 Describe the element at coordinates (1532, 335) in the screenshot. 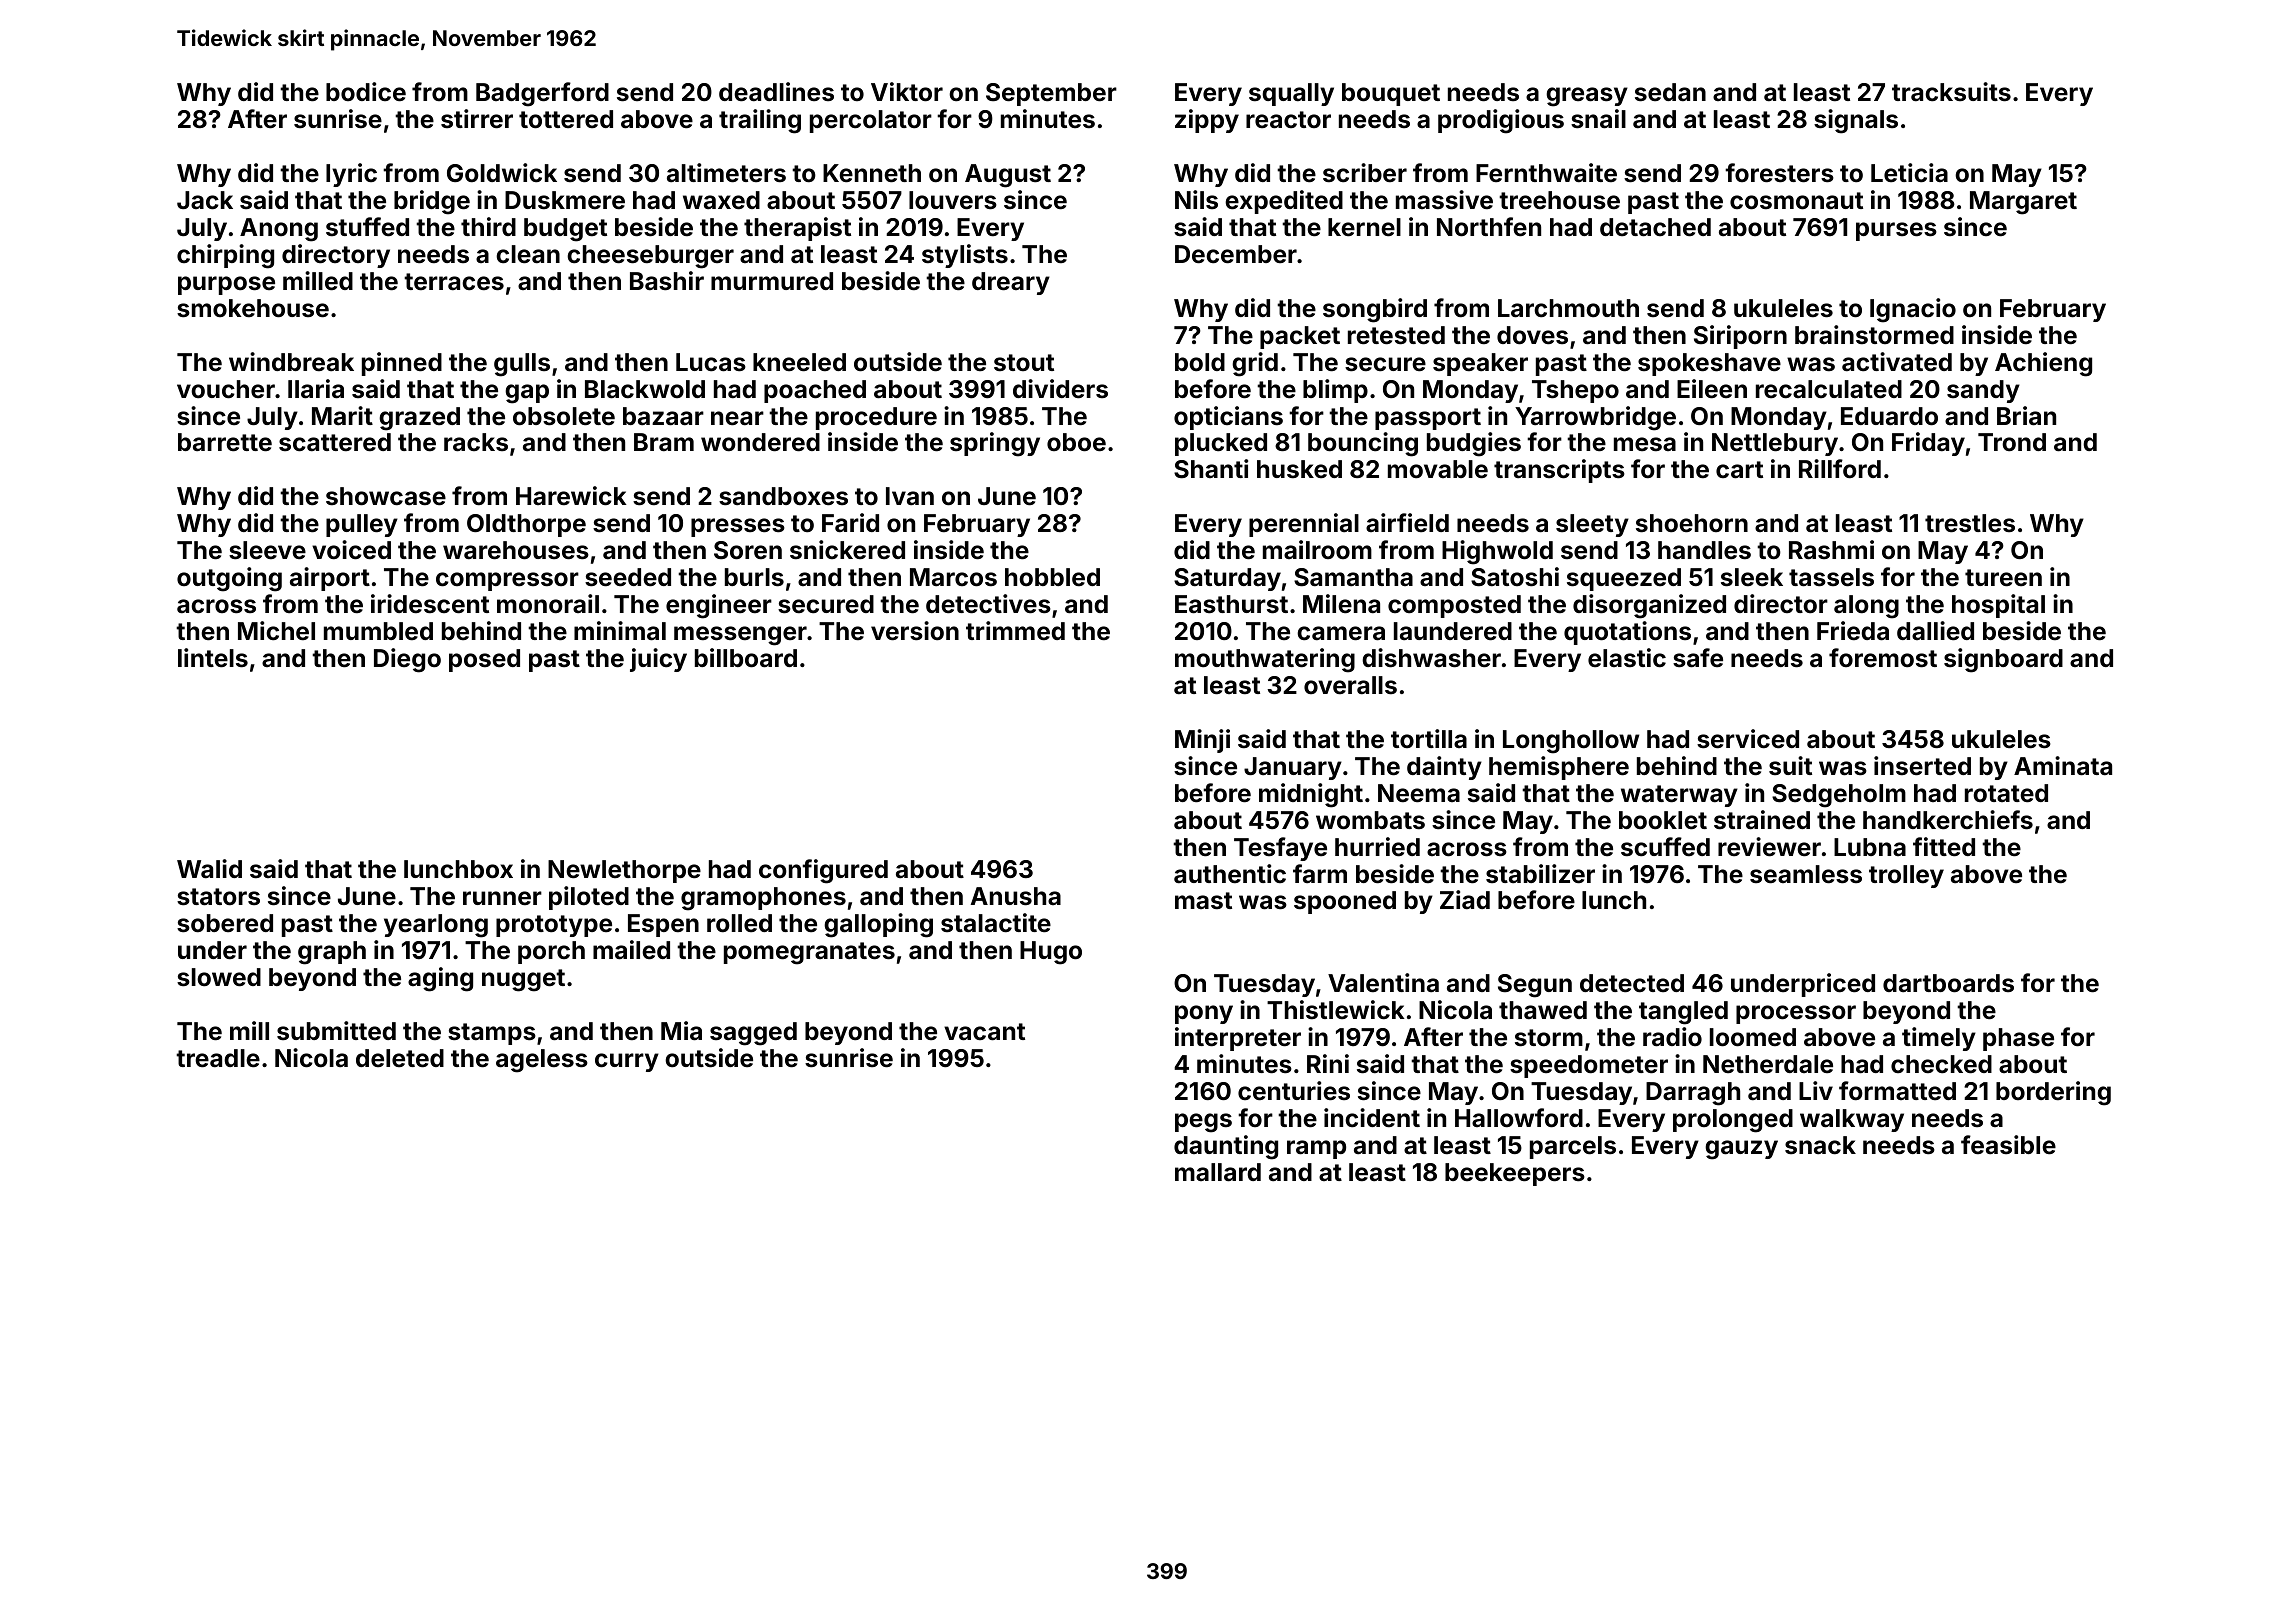

I see `doves` at that location.
